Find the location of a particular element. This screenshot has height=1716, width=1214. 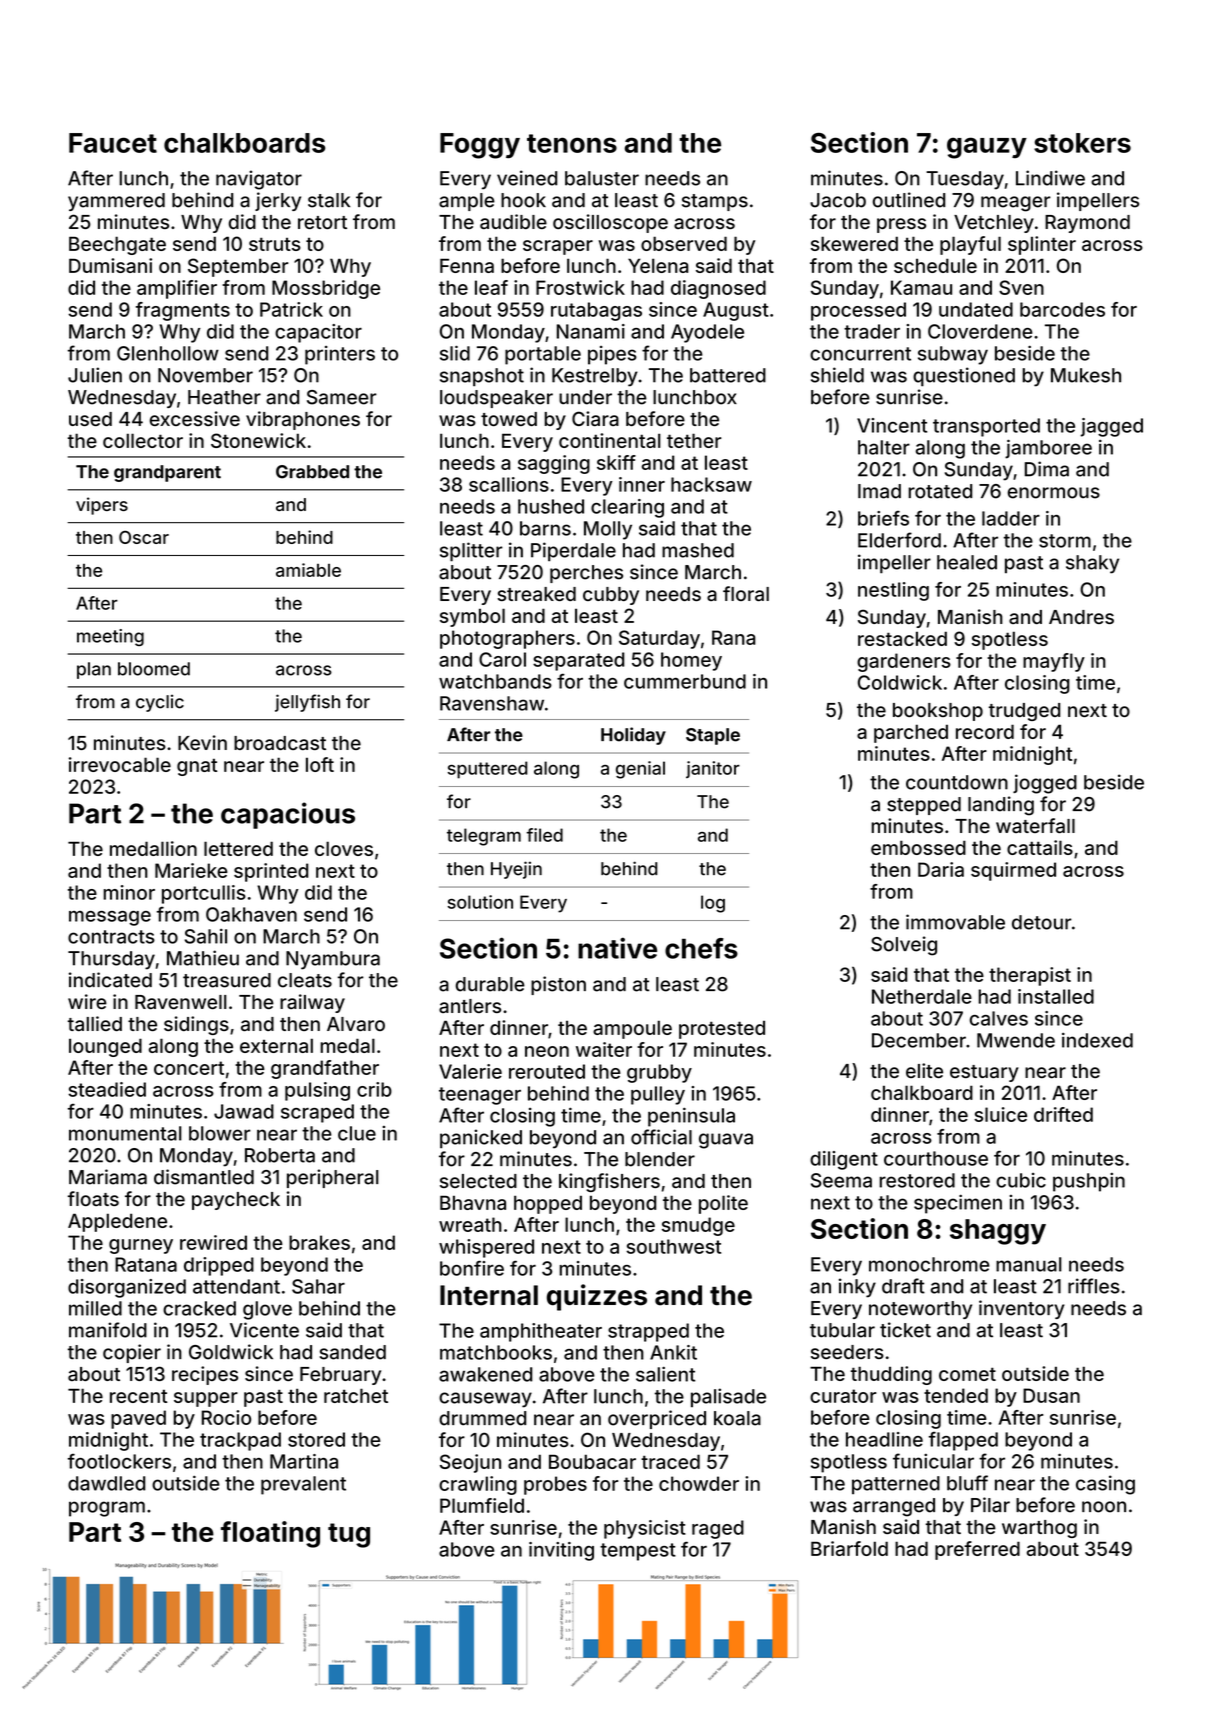

hacksaw is located at coordinates (711, 484).
